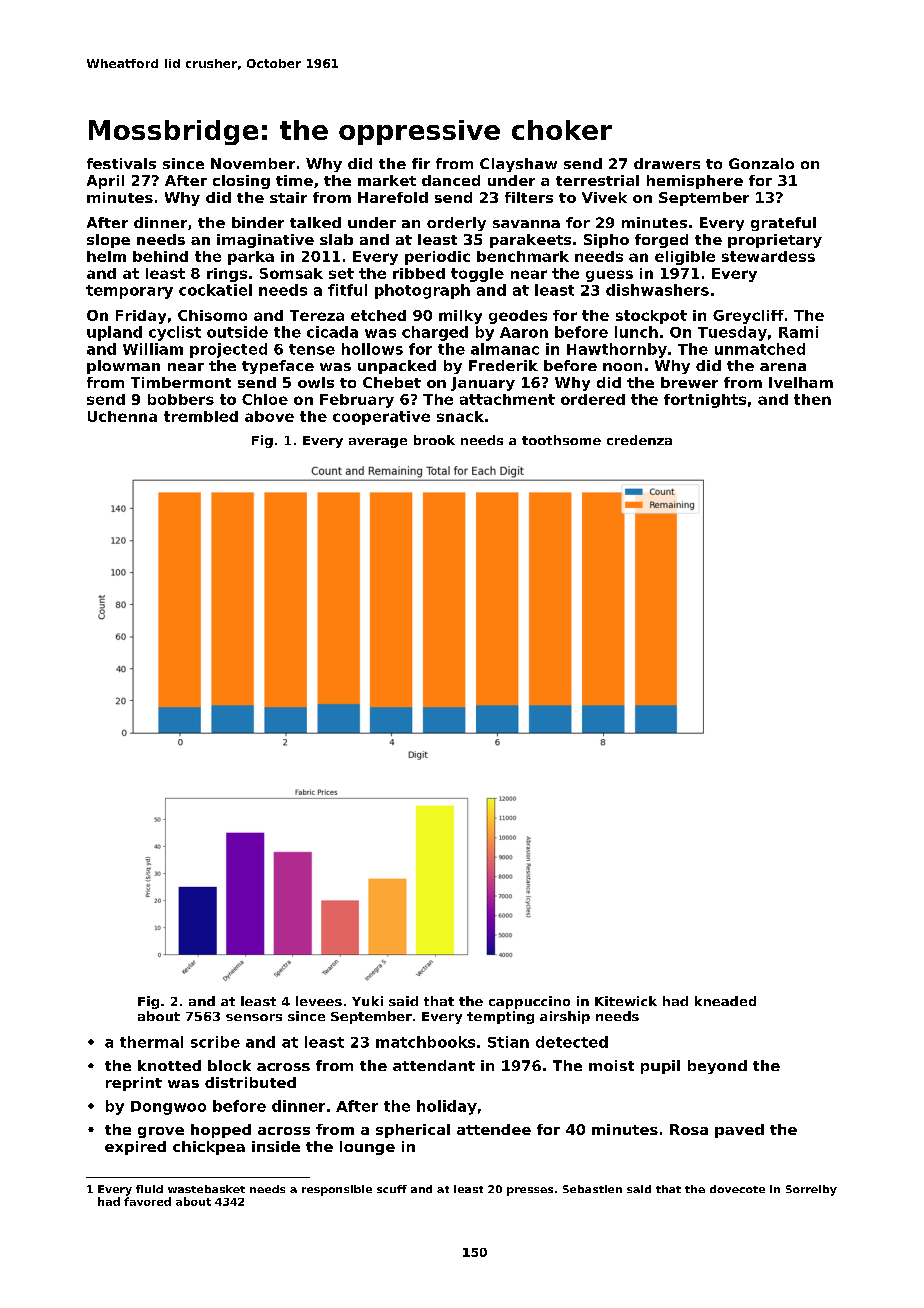  I want to click on drawers, so click(667, 163).
